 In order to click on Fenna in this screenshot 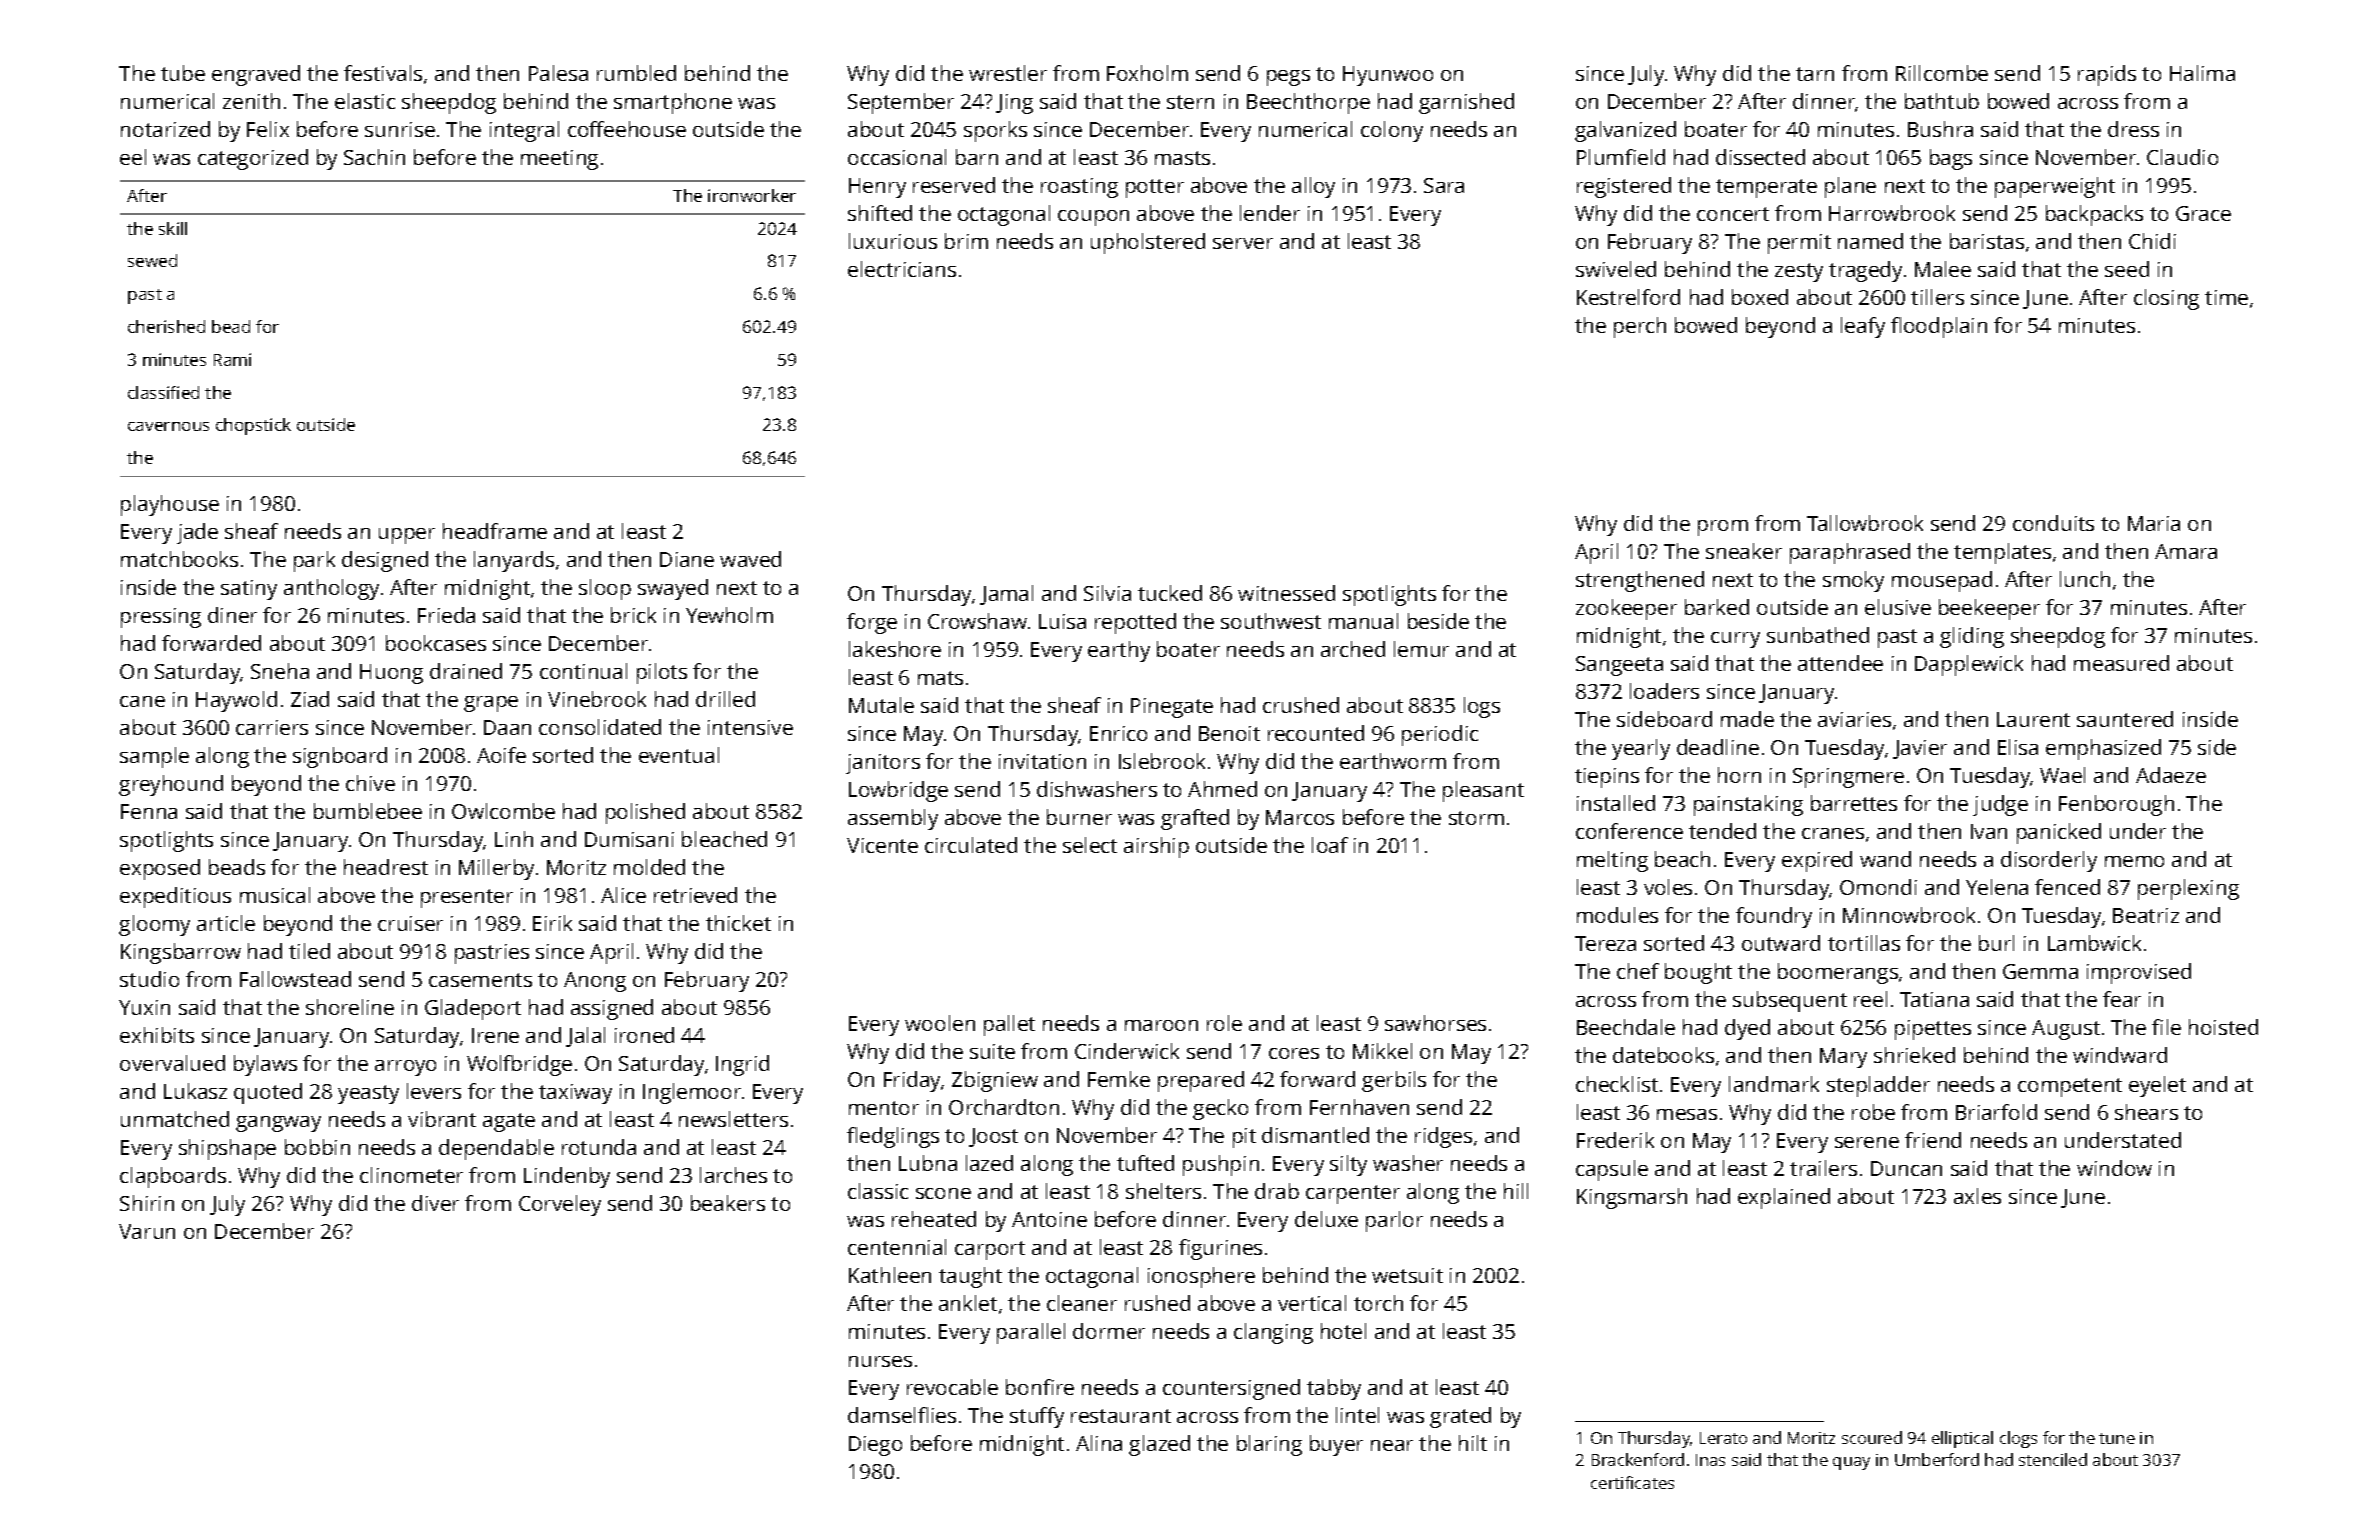, I will do `click(149, 811)`.
